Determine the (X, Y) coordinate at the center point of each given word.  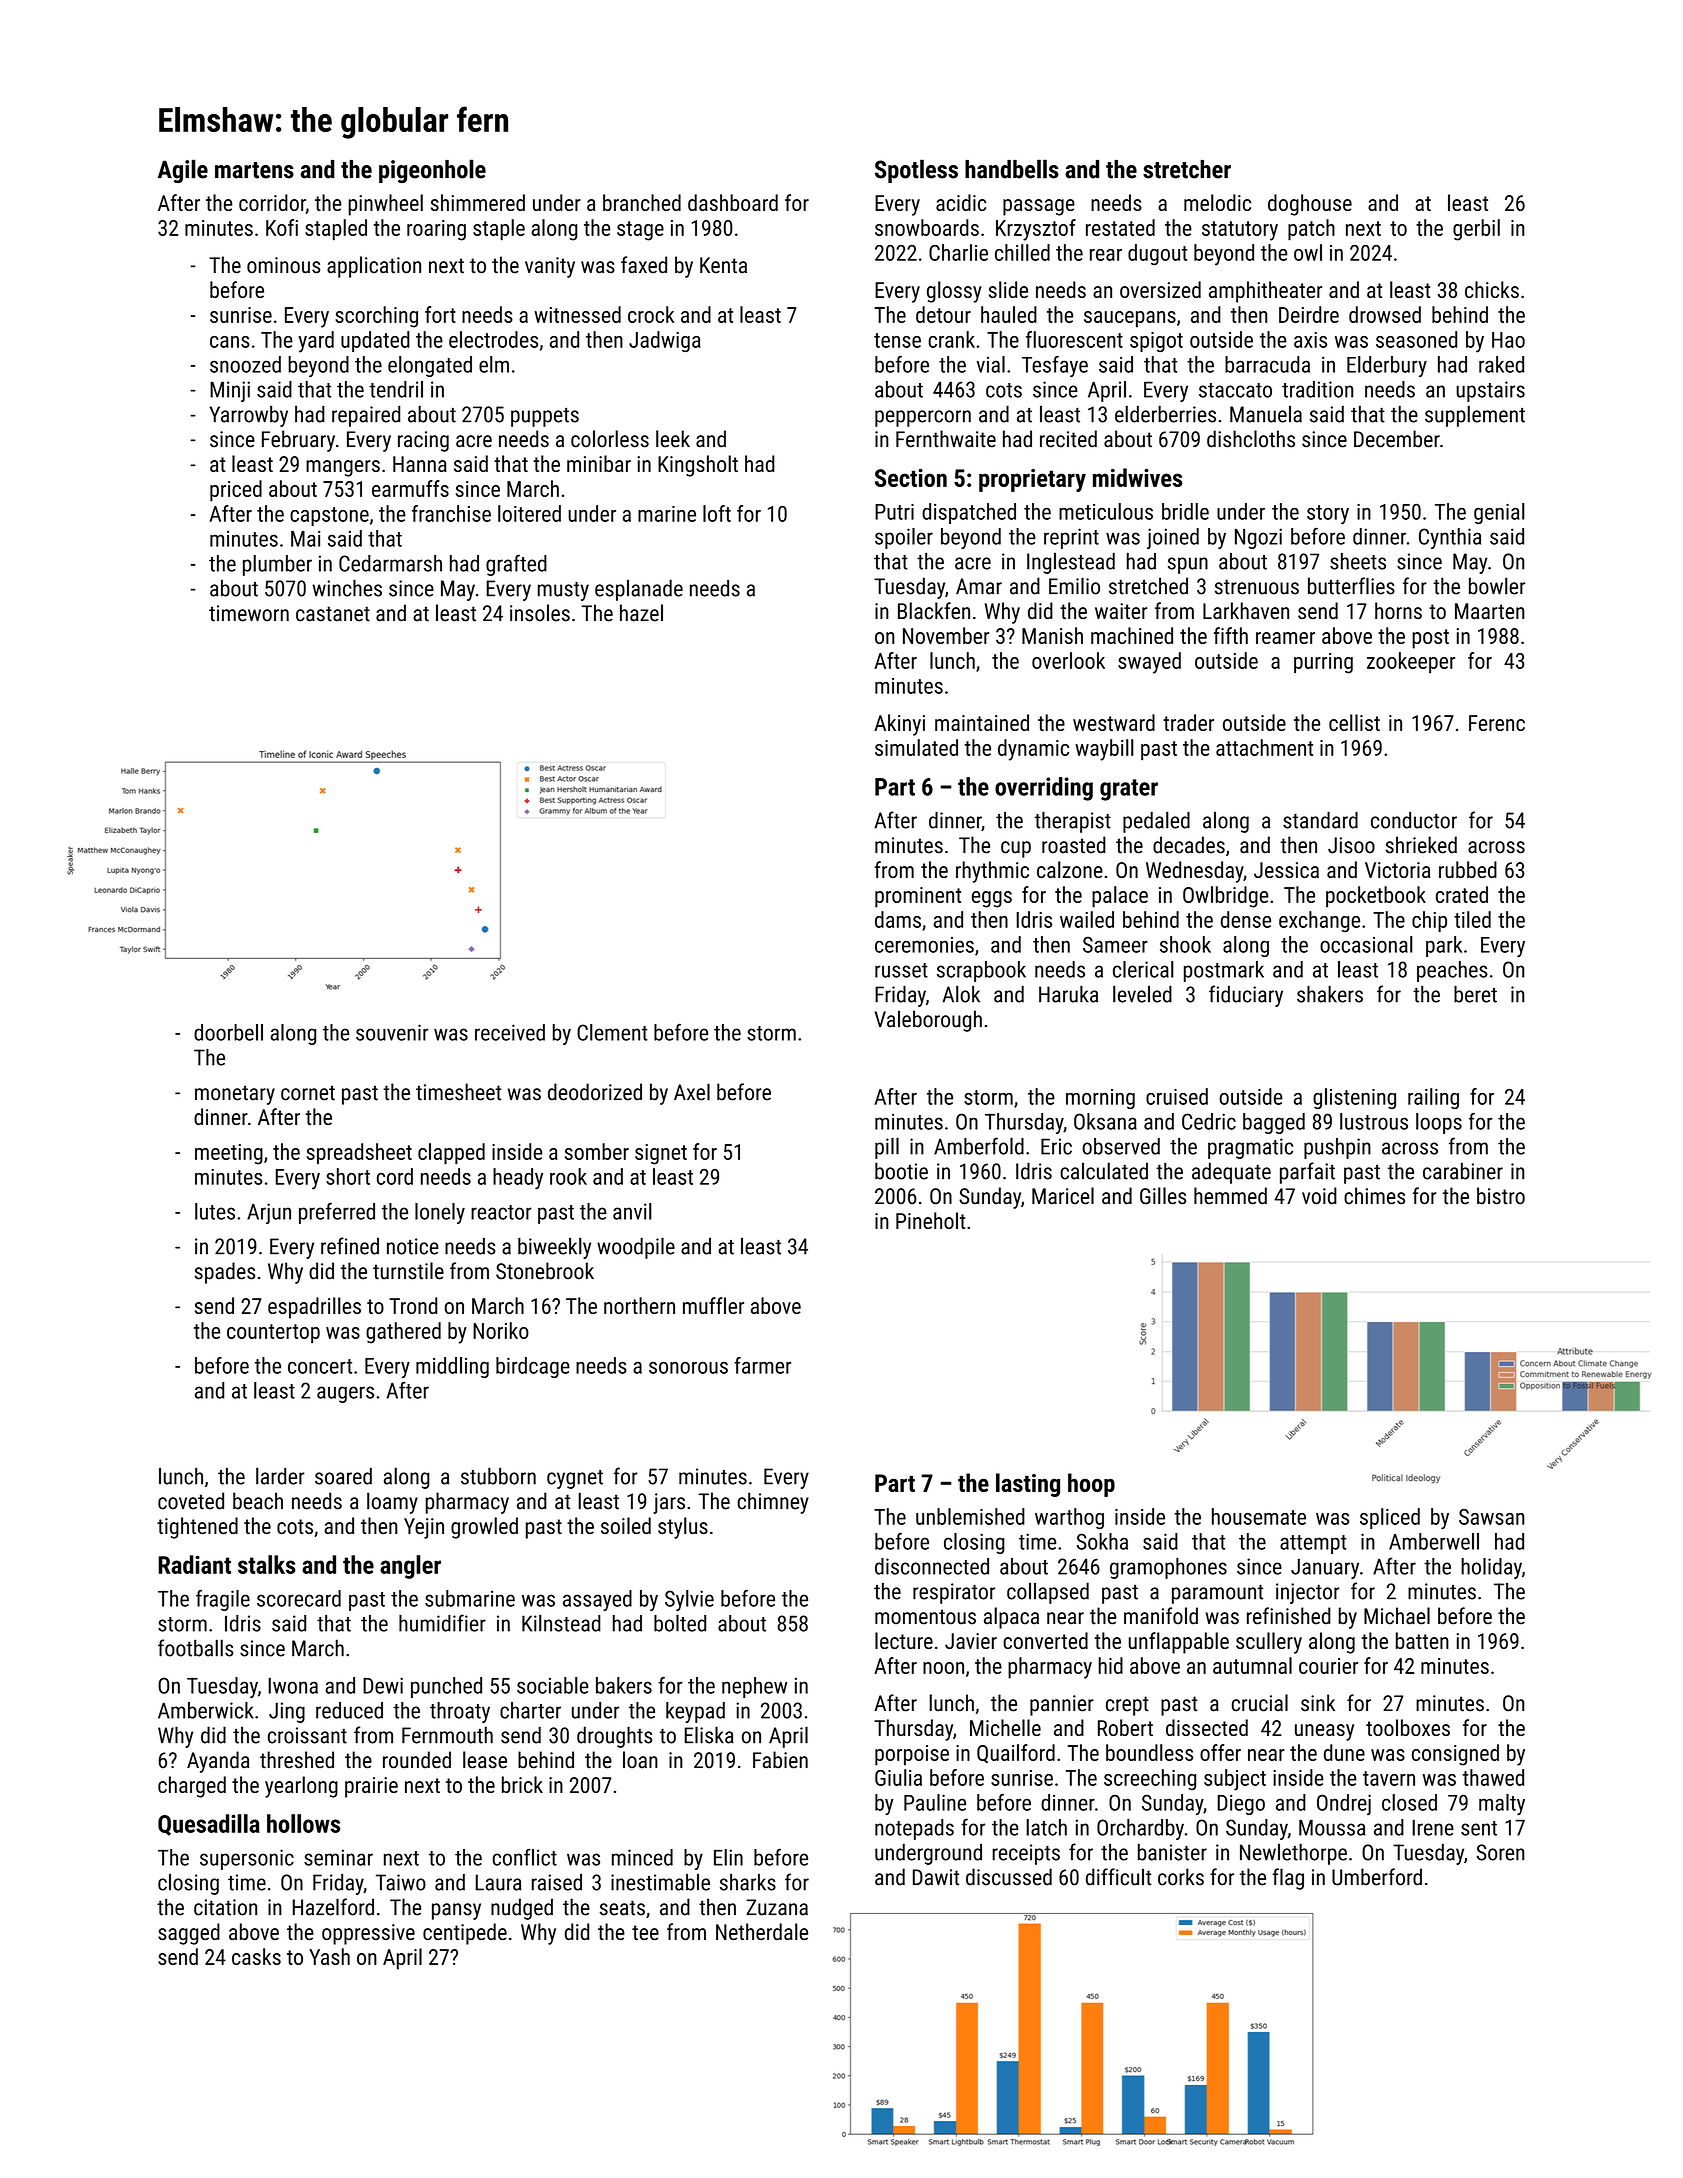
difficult (1118, 1877)
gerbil (1476, 230)
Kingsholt (698, 466)
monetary (235, 1095)
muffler (713, 1305)
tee (645, 1932)
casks (256, 1956)
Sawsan (1491, 1517)
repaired (366, 416)
